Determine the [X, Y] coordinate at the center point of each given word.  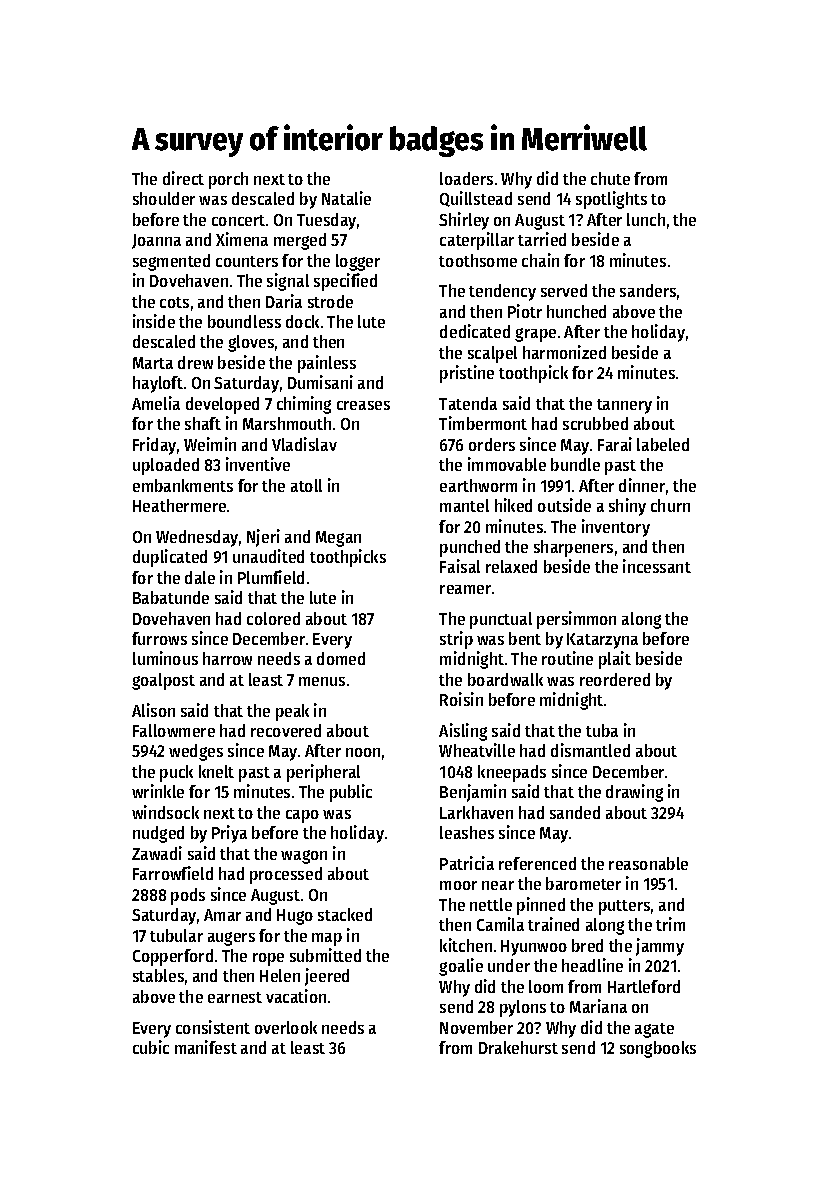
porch [228, 180]
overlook [286, 1027]
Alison [153, 710]
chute [610, 178]
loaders [466, 178]
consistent [213, 1027]
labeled [663, 444]
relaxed [511, 566]
